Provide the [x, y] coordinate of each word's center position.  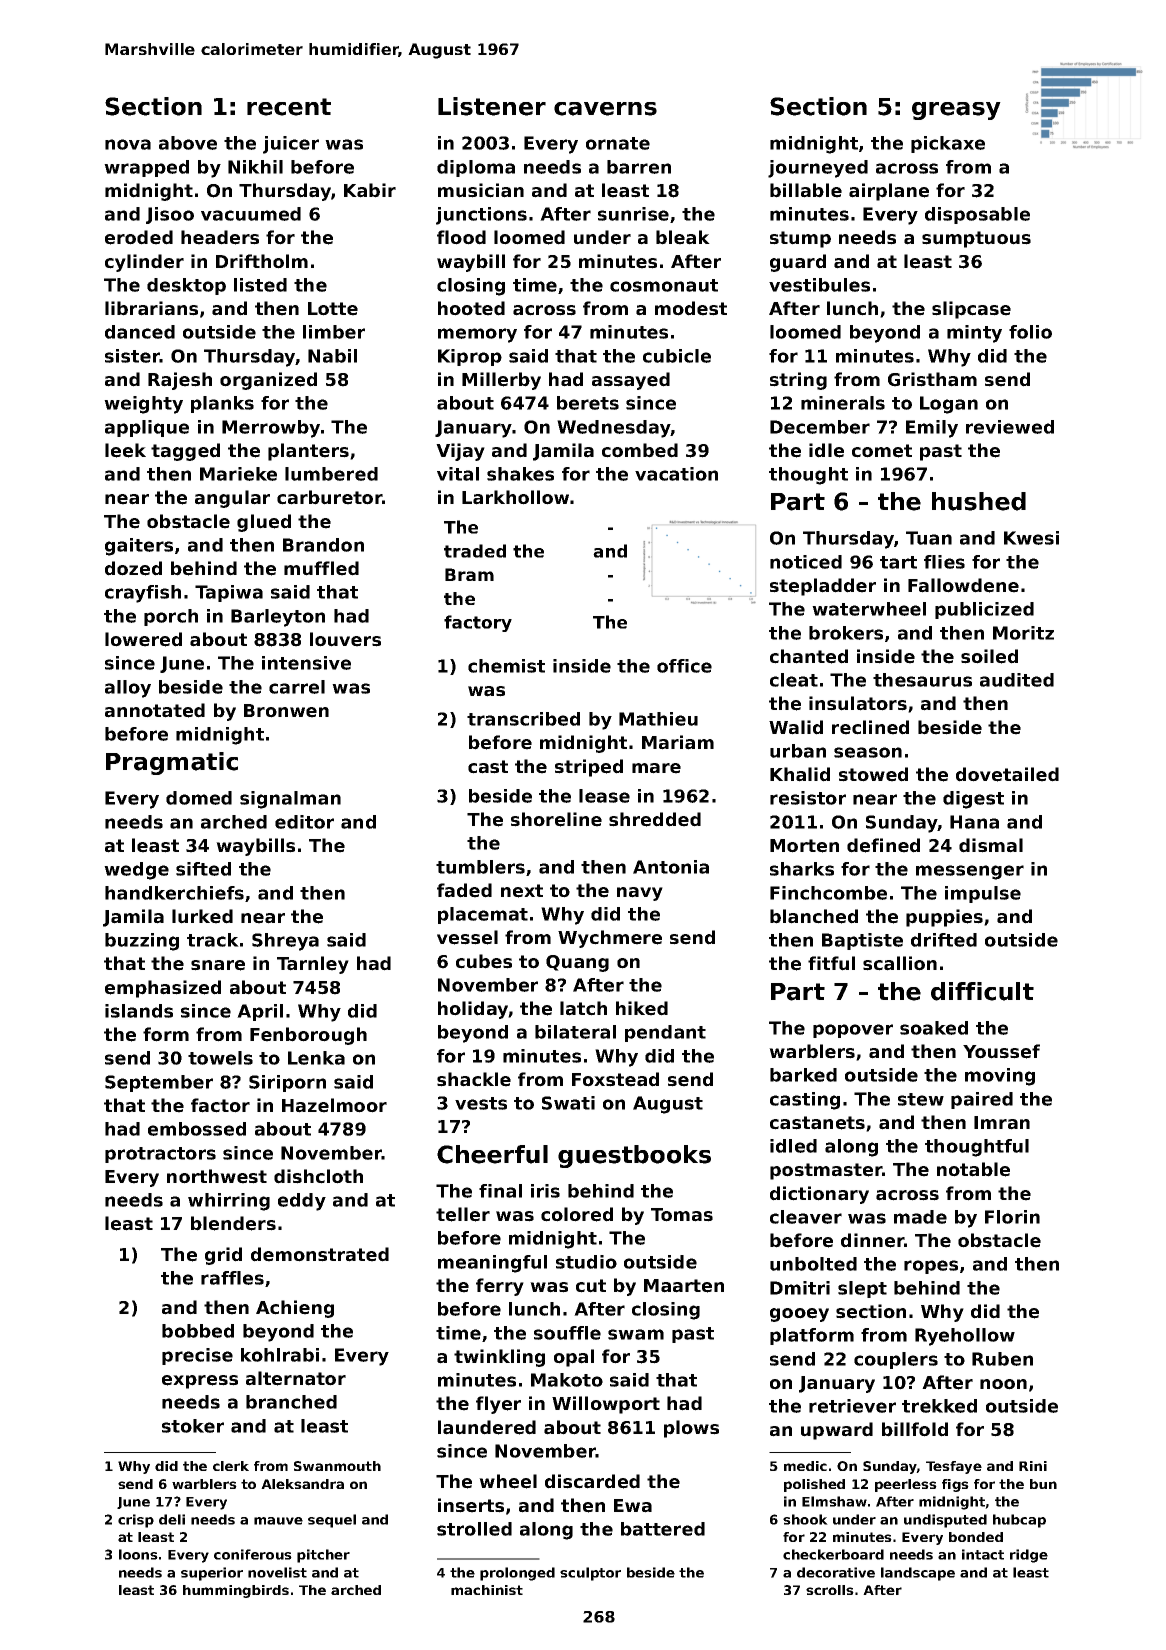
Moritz [1023, 633]
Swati [568, 1103]
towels [220, 1058]
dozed [133, 568]
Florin [1012, 1217]
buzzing [142, 942]
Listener [492, 106]
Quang [577, 963]
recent [289, 107]
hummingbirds [236, 1591]
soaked [934, 1028]
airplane [889, 192]
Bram [469, 574]
